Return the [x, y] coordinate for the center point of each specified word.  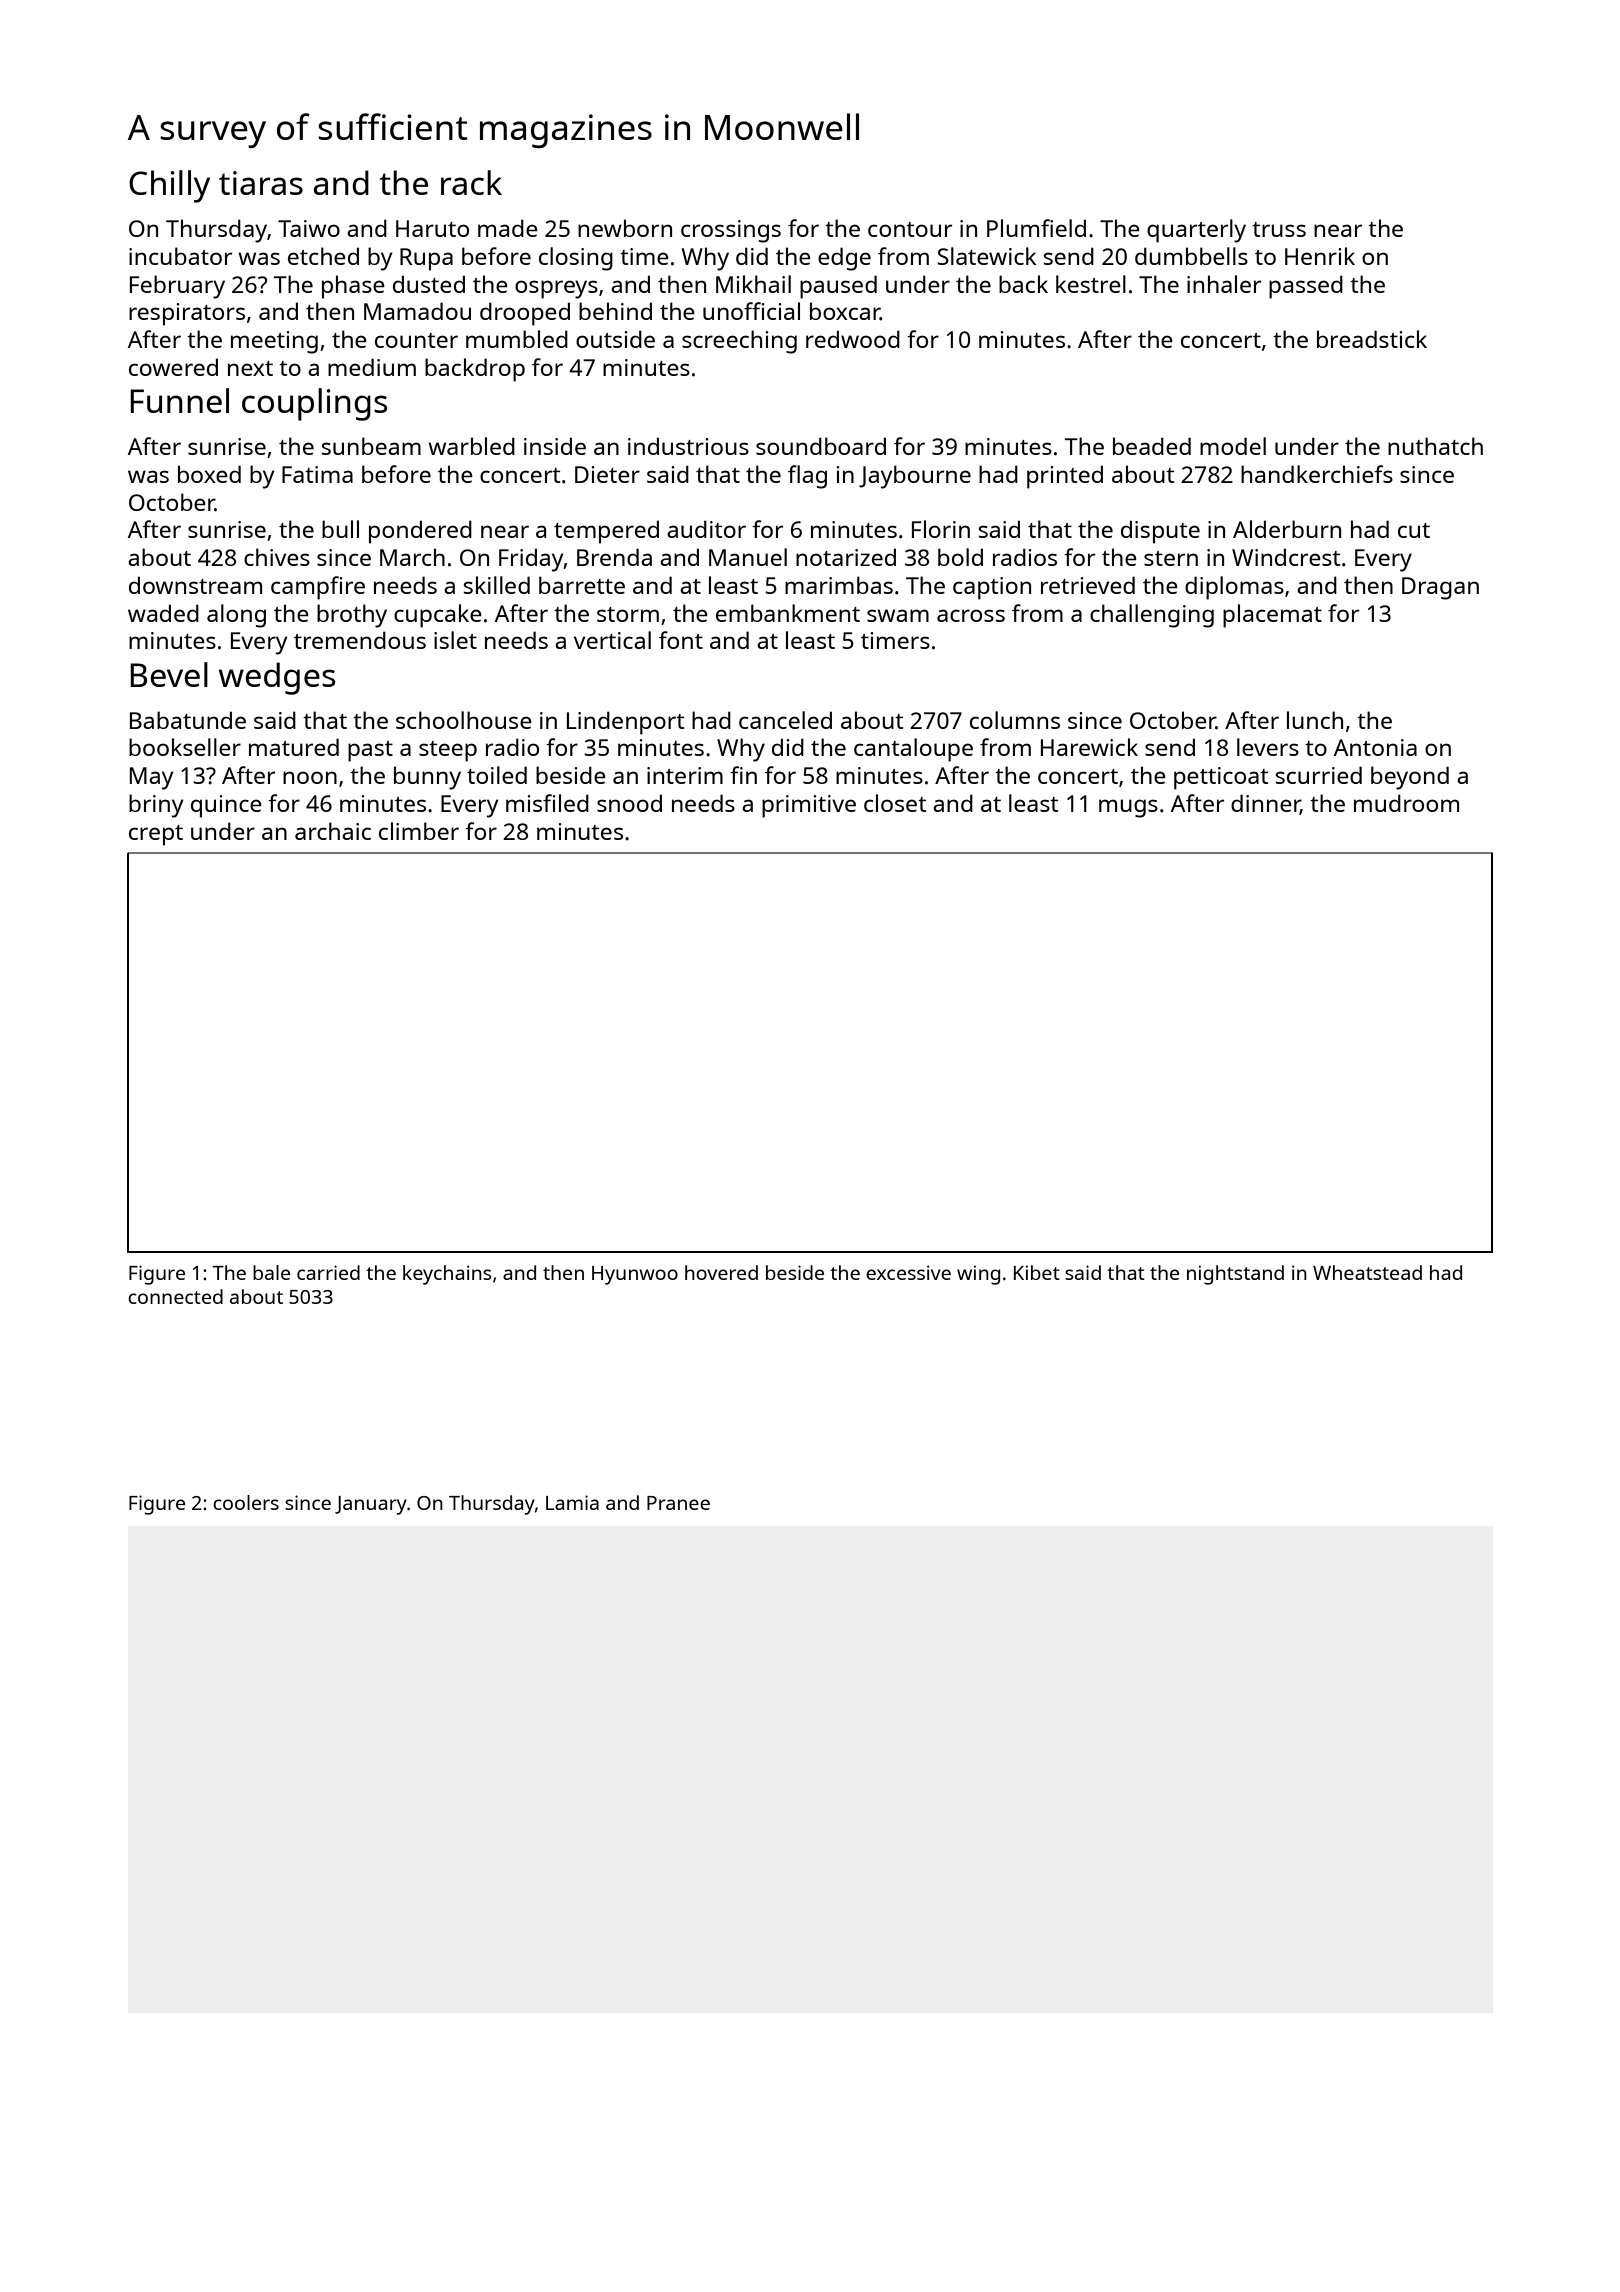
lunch [1315, 720]
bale [271, 1272]
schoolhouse [464, 720]
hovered [721, 1272]
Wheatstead [1367, 1272]
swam [898, 615]
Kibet [1037, 1272]
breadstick [1372, 339]
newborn [625, 228]
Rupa [426, 259]
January [371, 1505]
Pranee [678, 1503]
